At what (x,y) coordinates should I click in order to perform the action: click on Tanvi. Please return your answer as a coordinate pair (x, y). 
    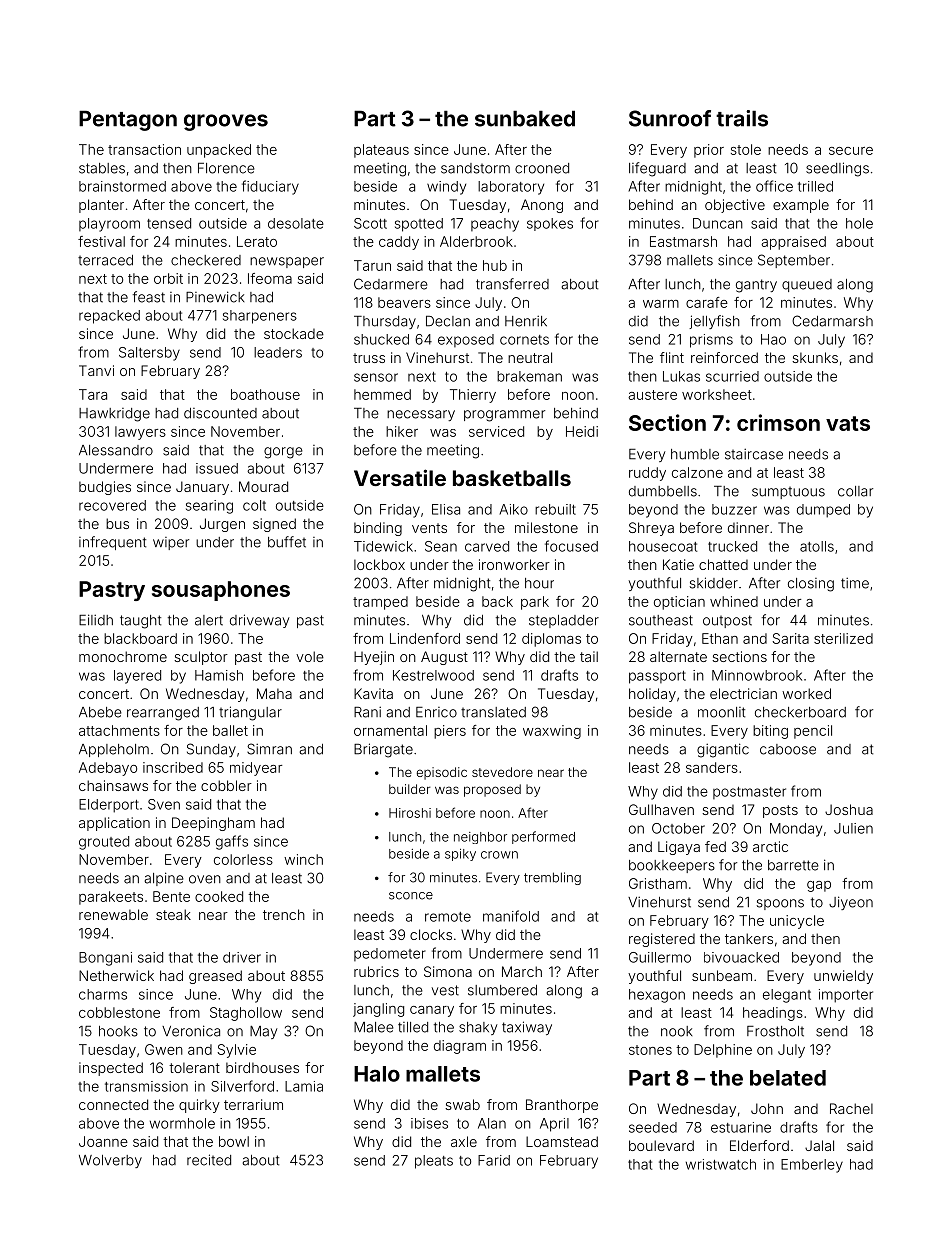
    Looking at the image, I should click on (96, 370).
